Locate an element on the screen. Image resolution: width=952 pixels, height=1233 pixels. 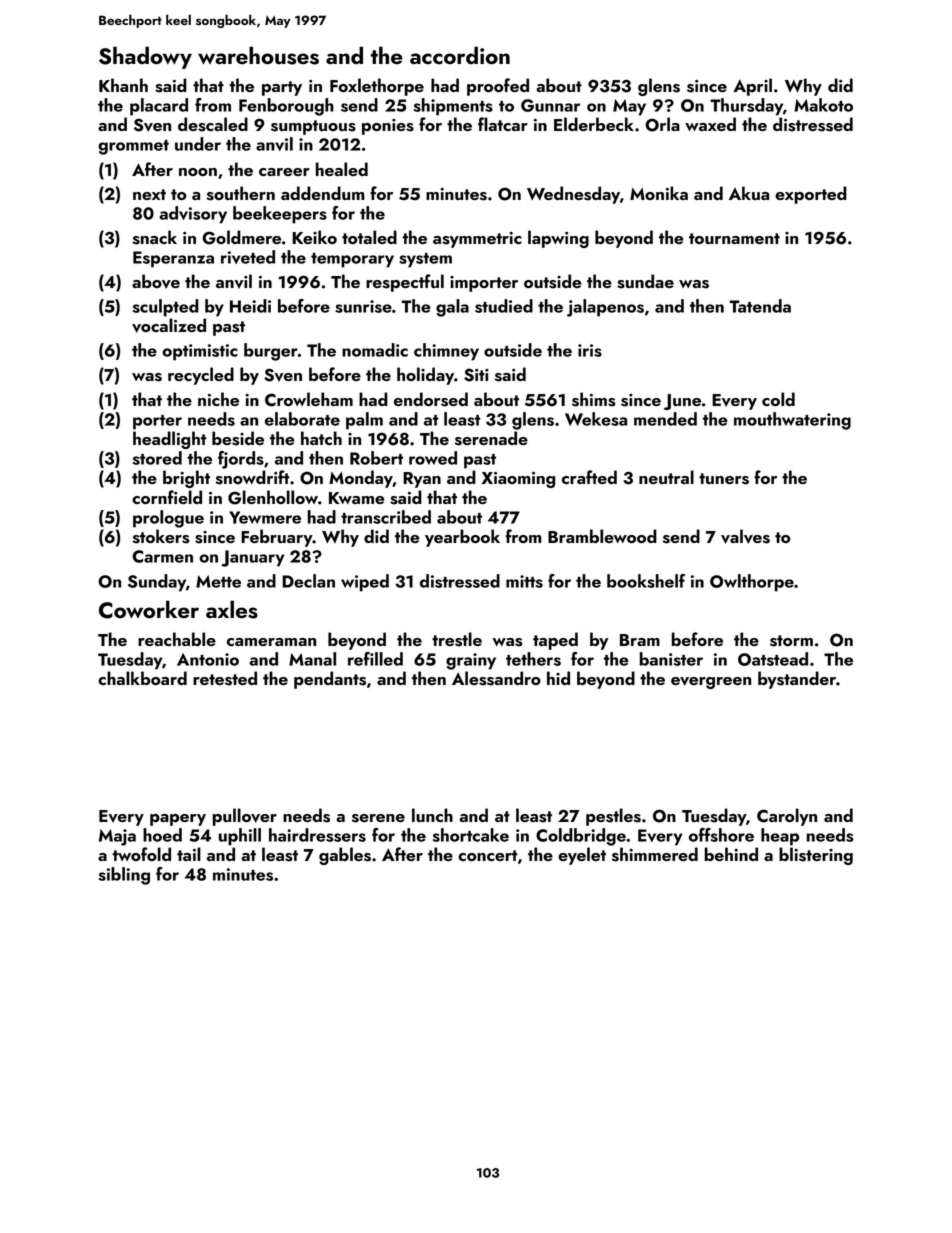
Akua is located at coordinates (749, 193).
